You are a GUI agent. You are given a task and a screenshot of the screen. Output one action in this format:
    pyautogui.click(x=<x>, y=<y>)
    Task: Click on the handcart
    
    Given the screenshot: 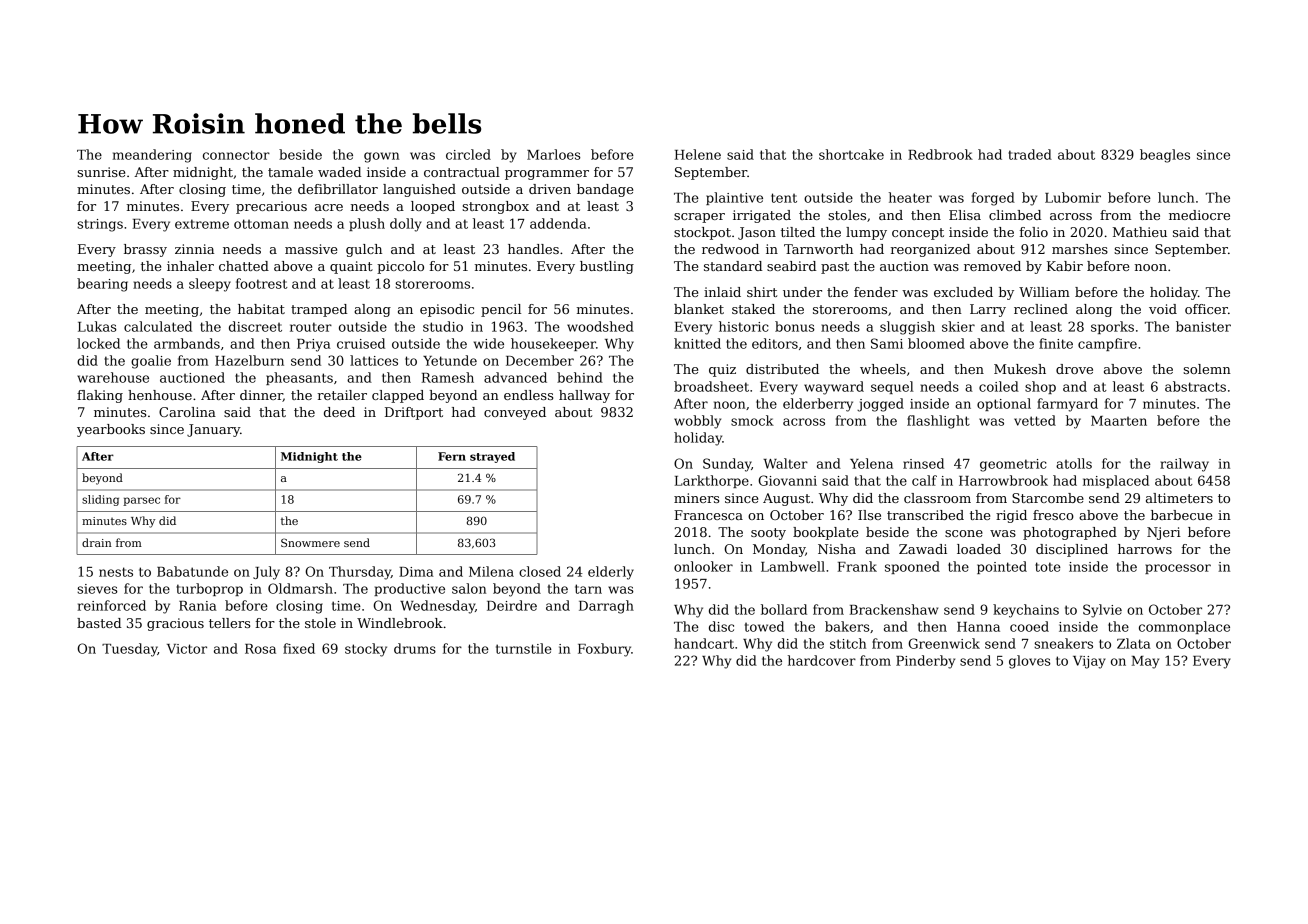 What is the action you would take?
    pyautogui.click(x=704, y=643)
